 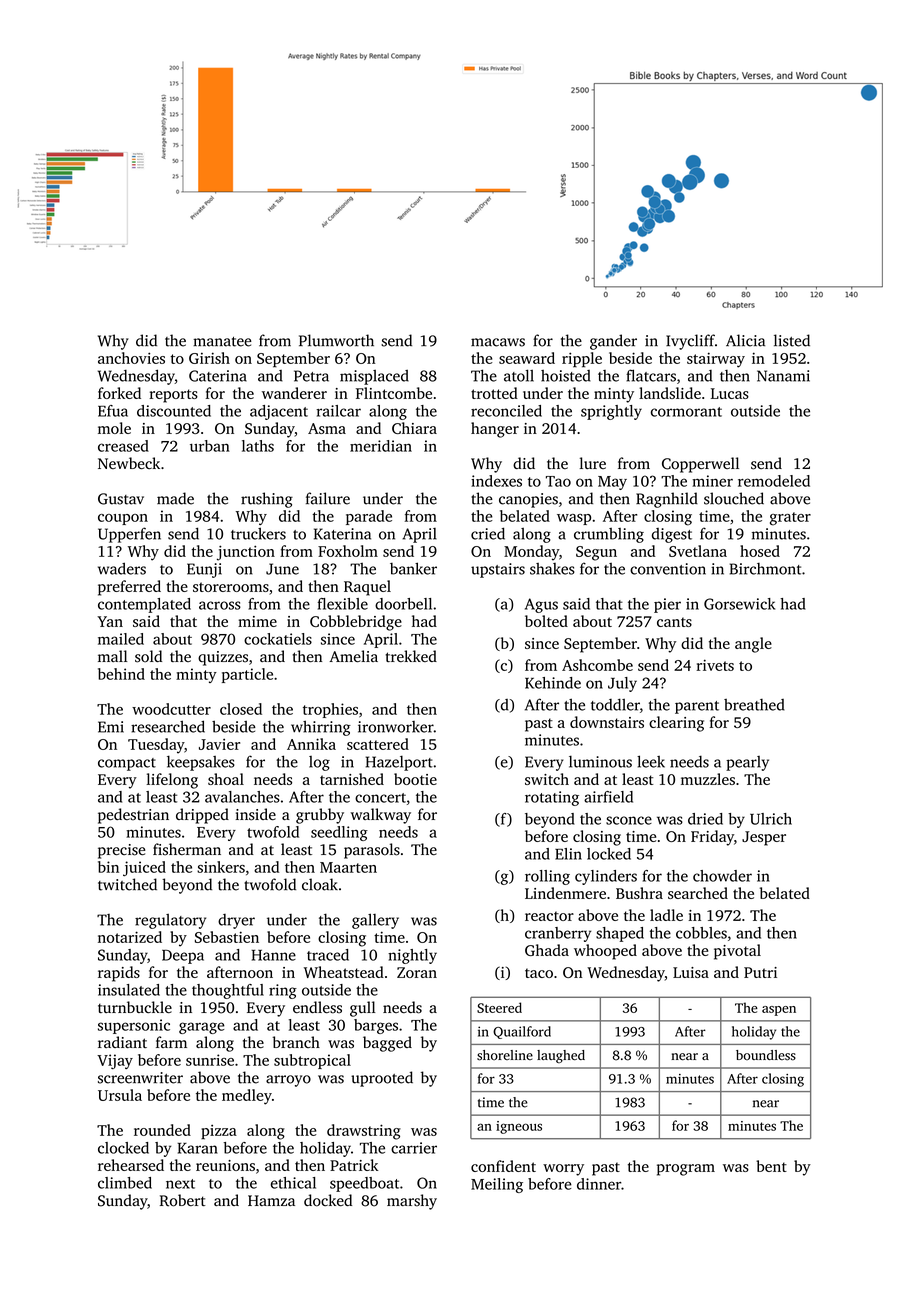 I want to click on taco, so click(x=539, y=973).
